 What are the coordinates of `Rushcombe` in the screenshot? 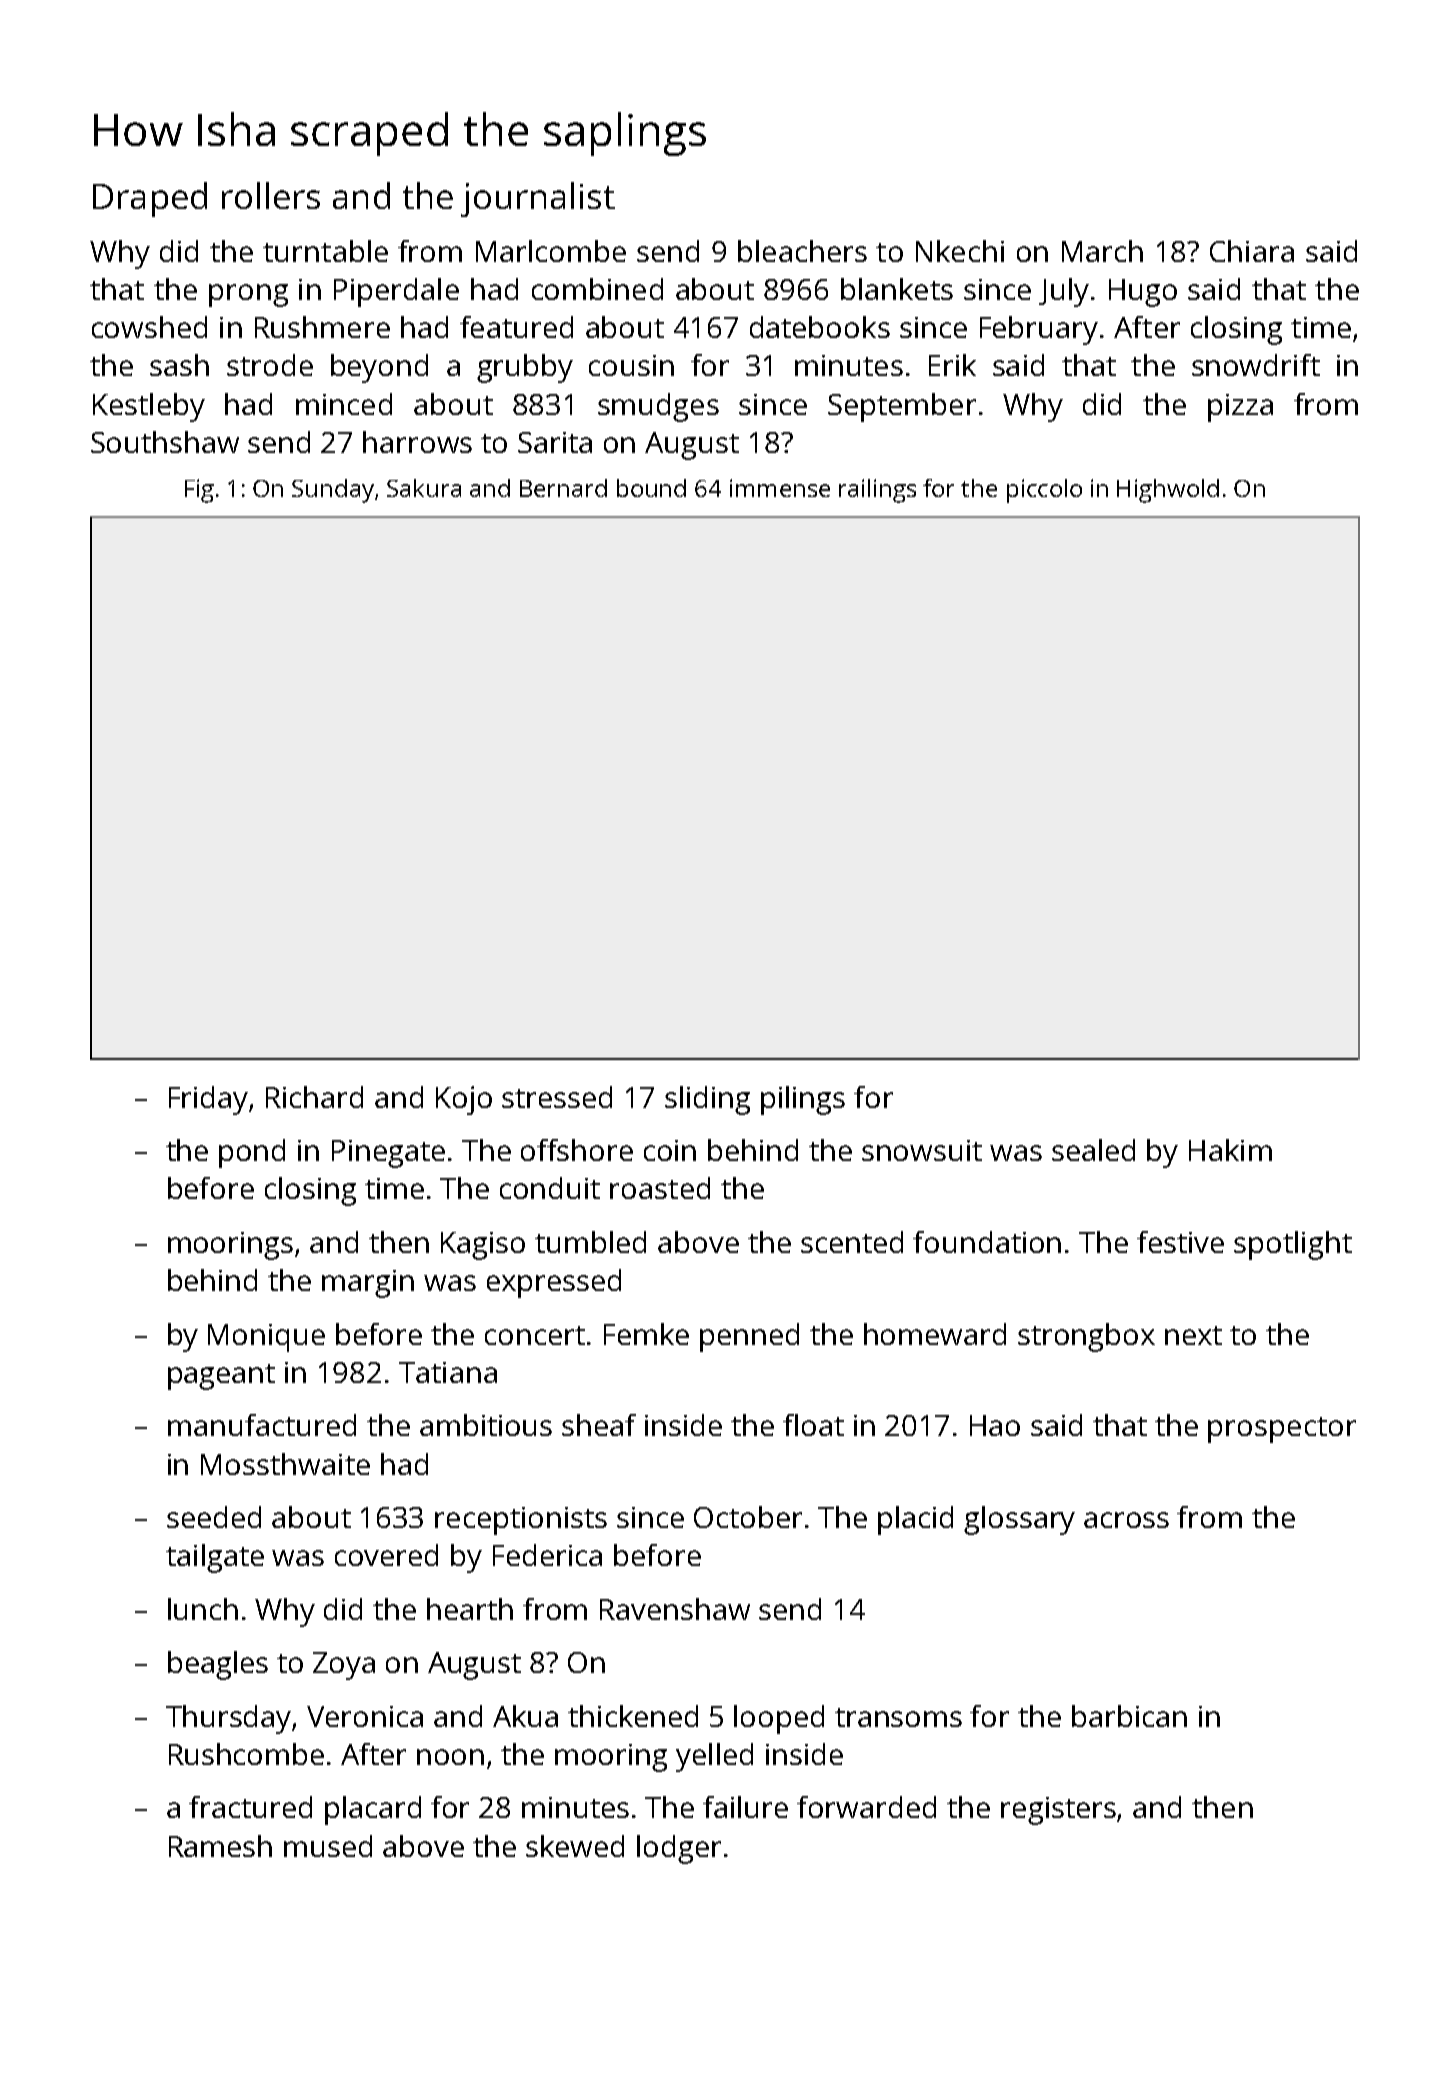 It's located at (246, 1754).
